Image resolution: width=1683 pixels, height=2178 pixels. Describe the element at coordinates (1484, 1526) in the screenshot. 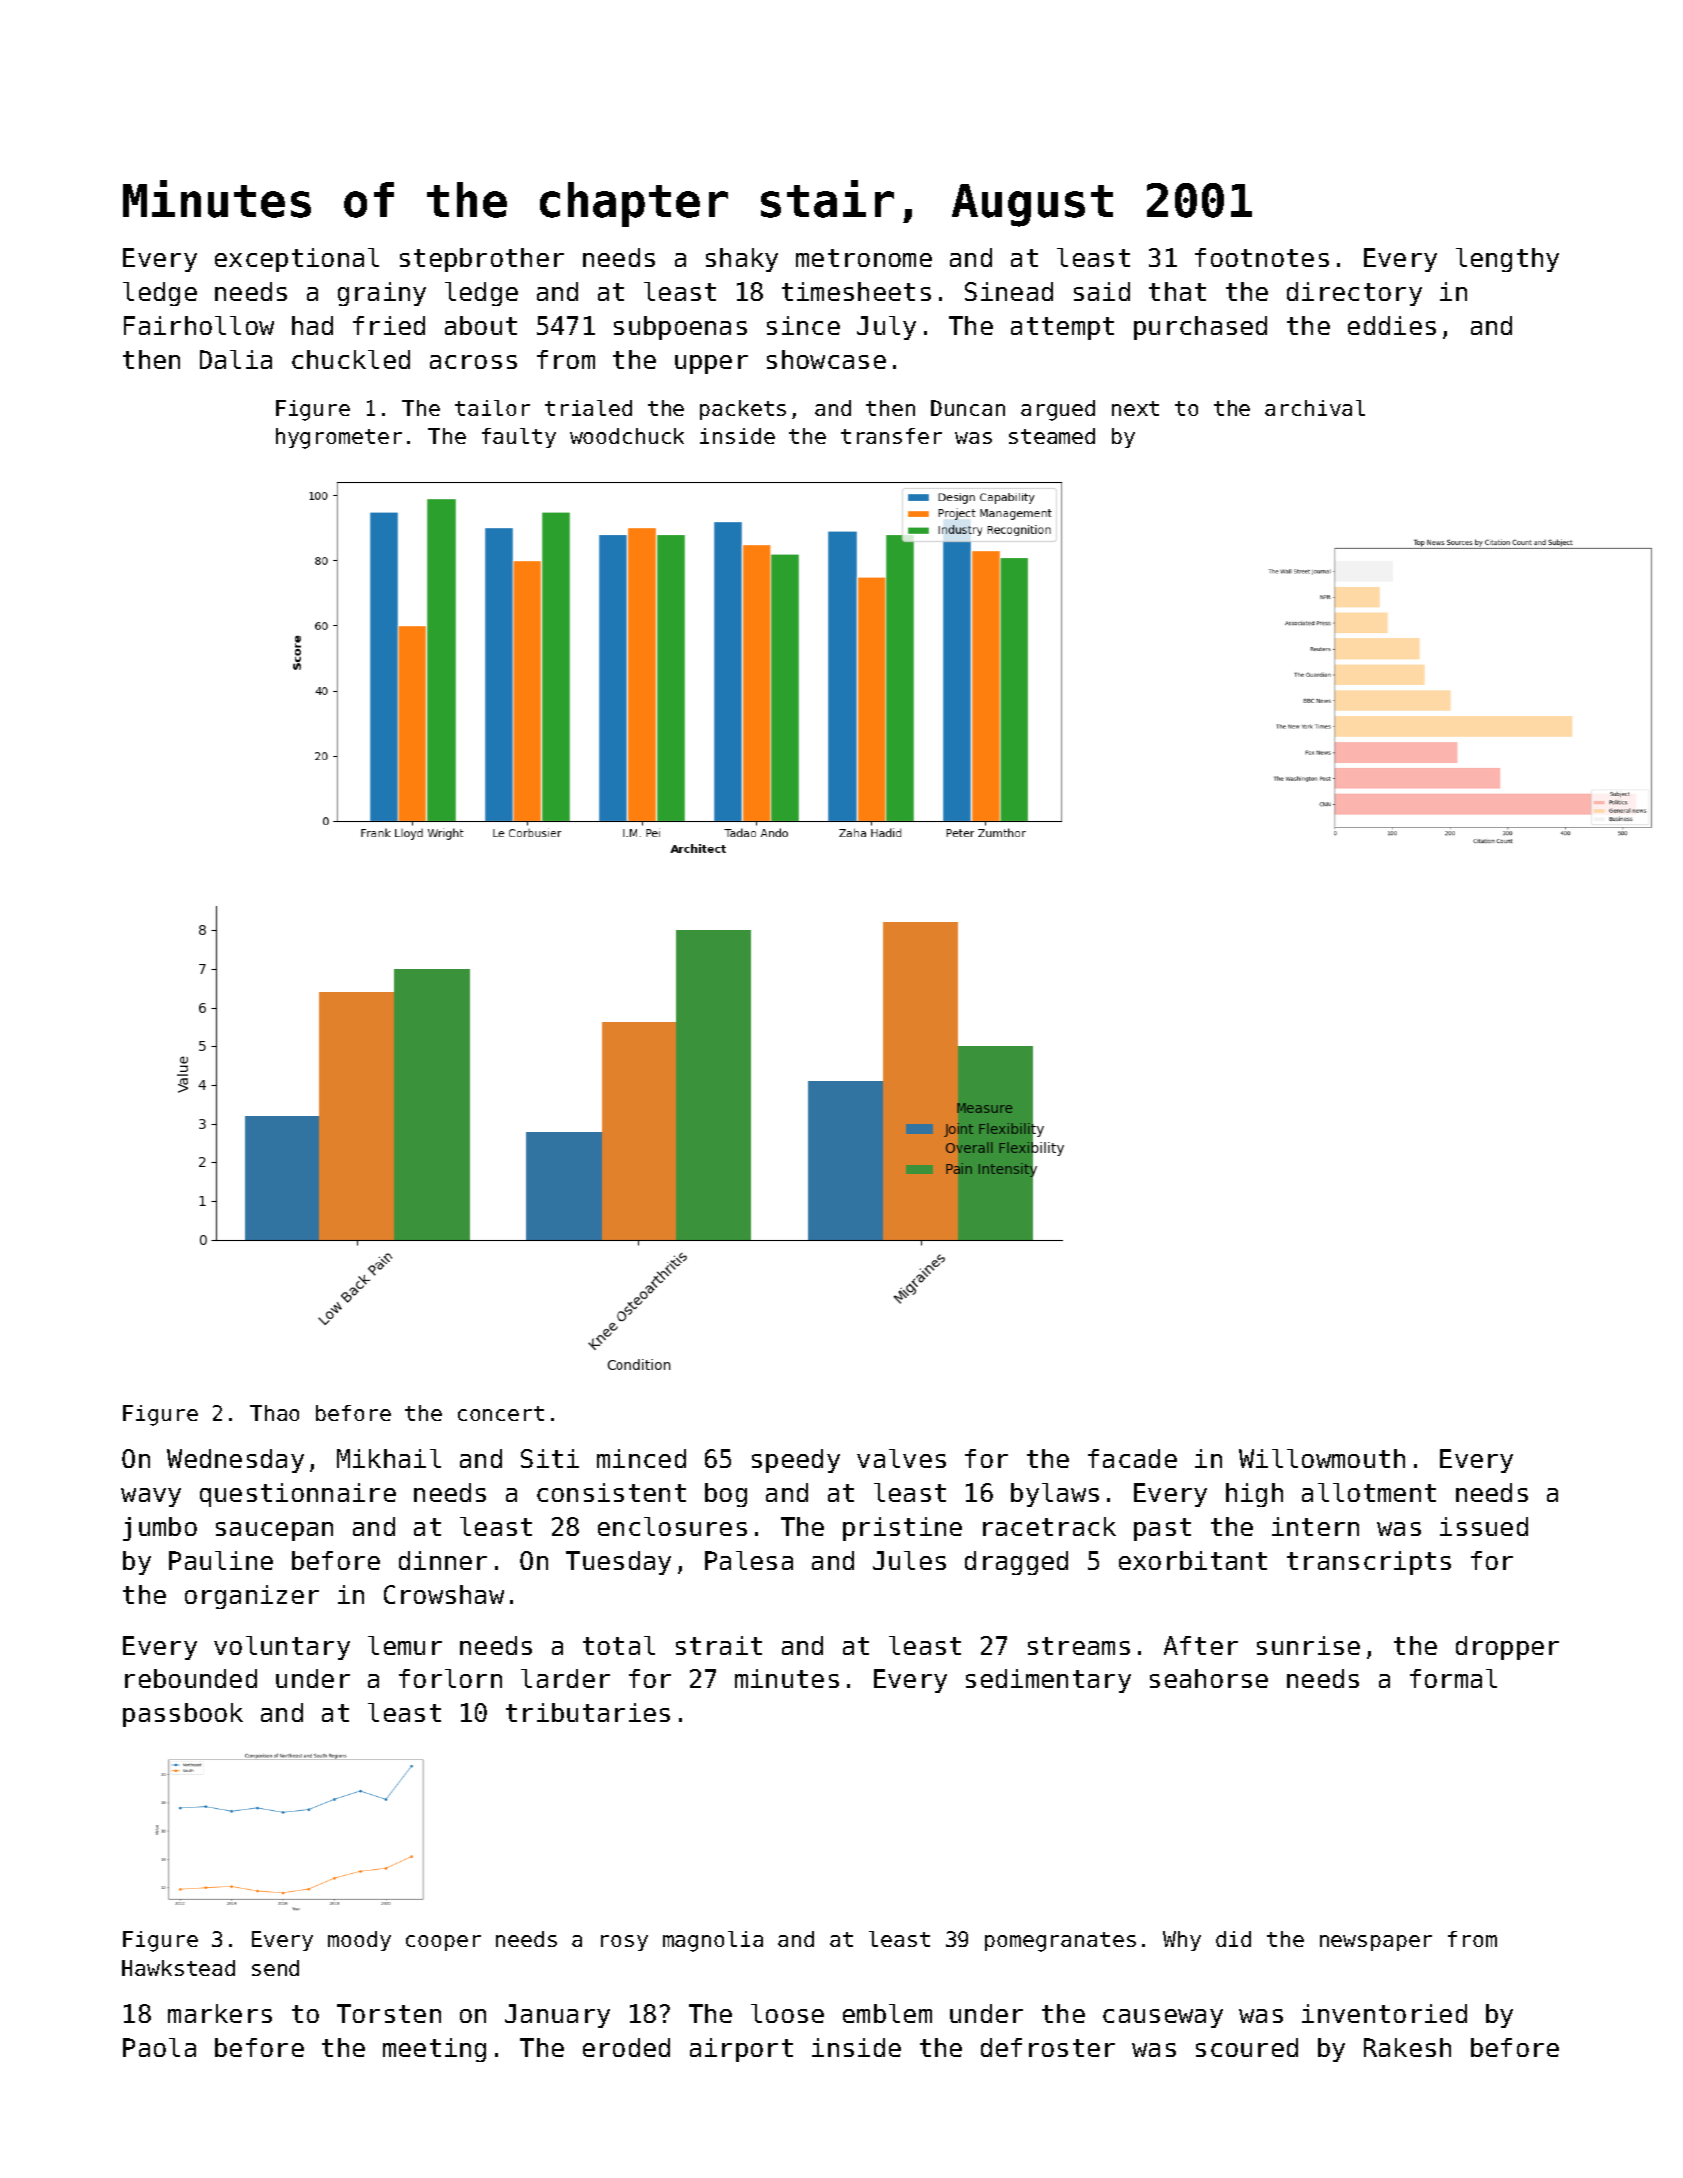

I see `issued` at that location.
